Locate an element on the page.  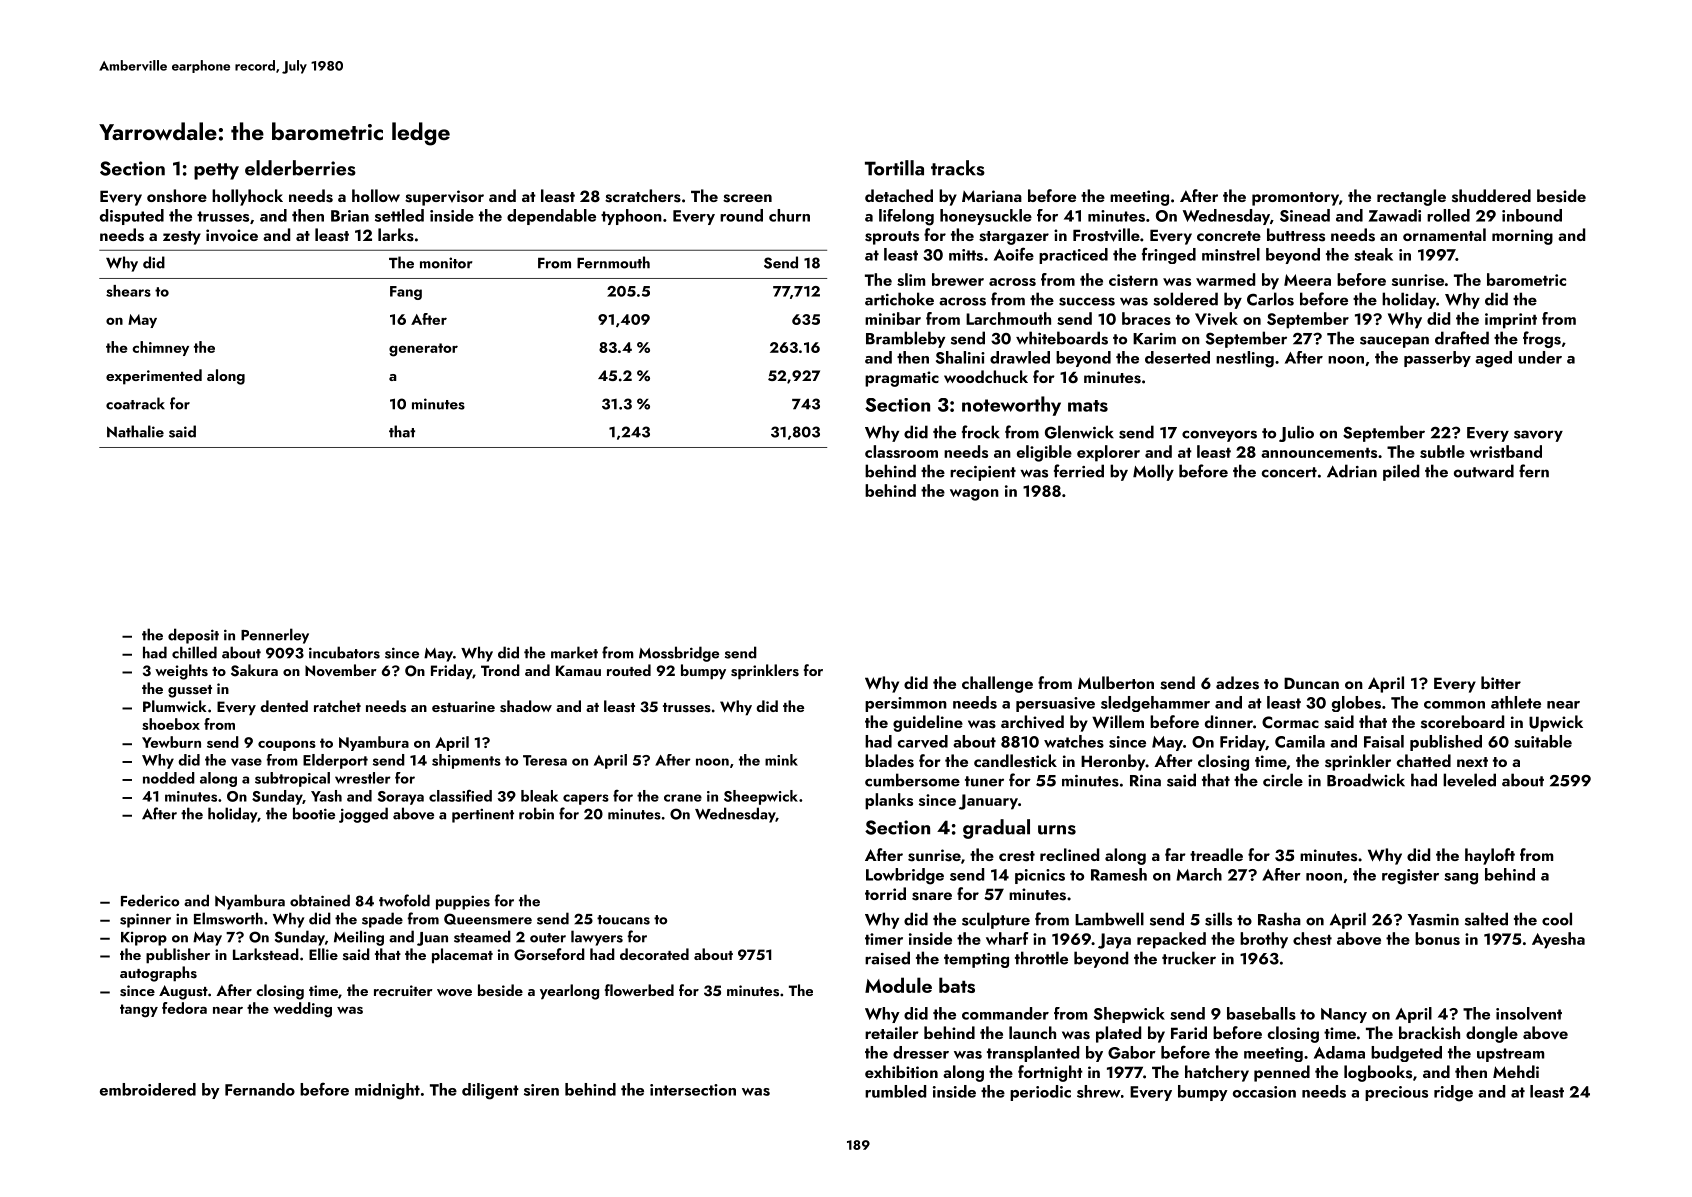
Sinead is located at coordinates (1305, 215).
